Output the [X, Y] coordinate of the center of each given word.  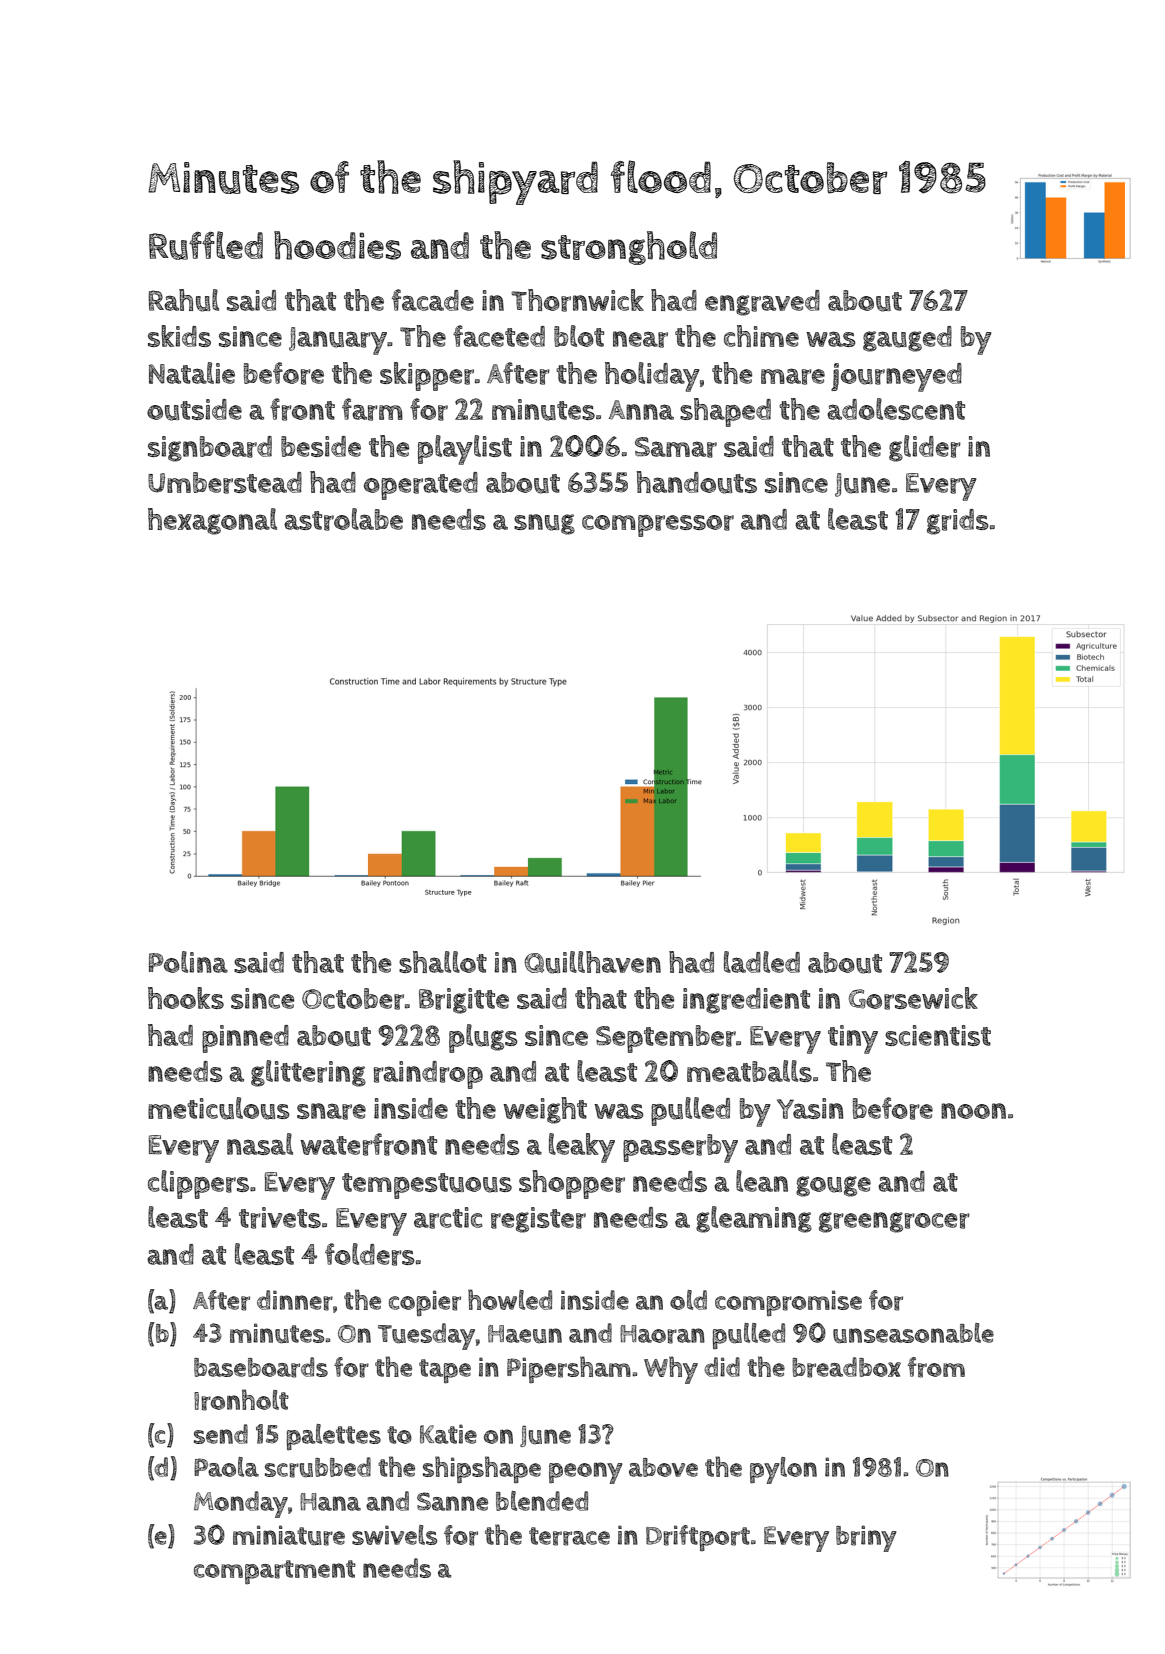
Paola [226, 1467]
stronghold [629, 248]
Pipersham [569, 1370]
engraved [762, 303]
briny [866, 1538]
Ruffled [206, 245]
